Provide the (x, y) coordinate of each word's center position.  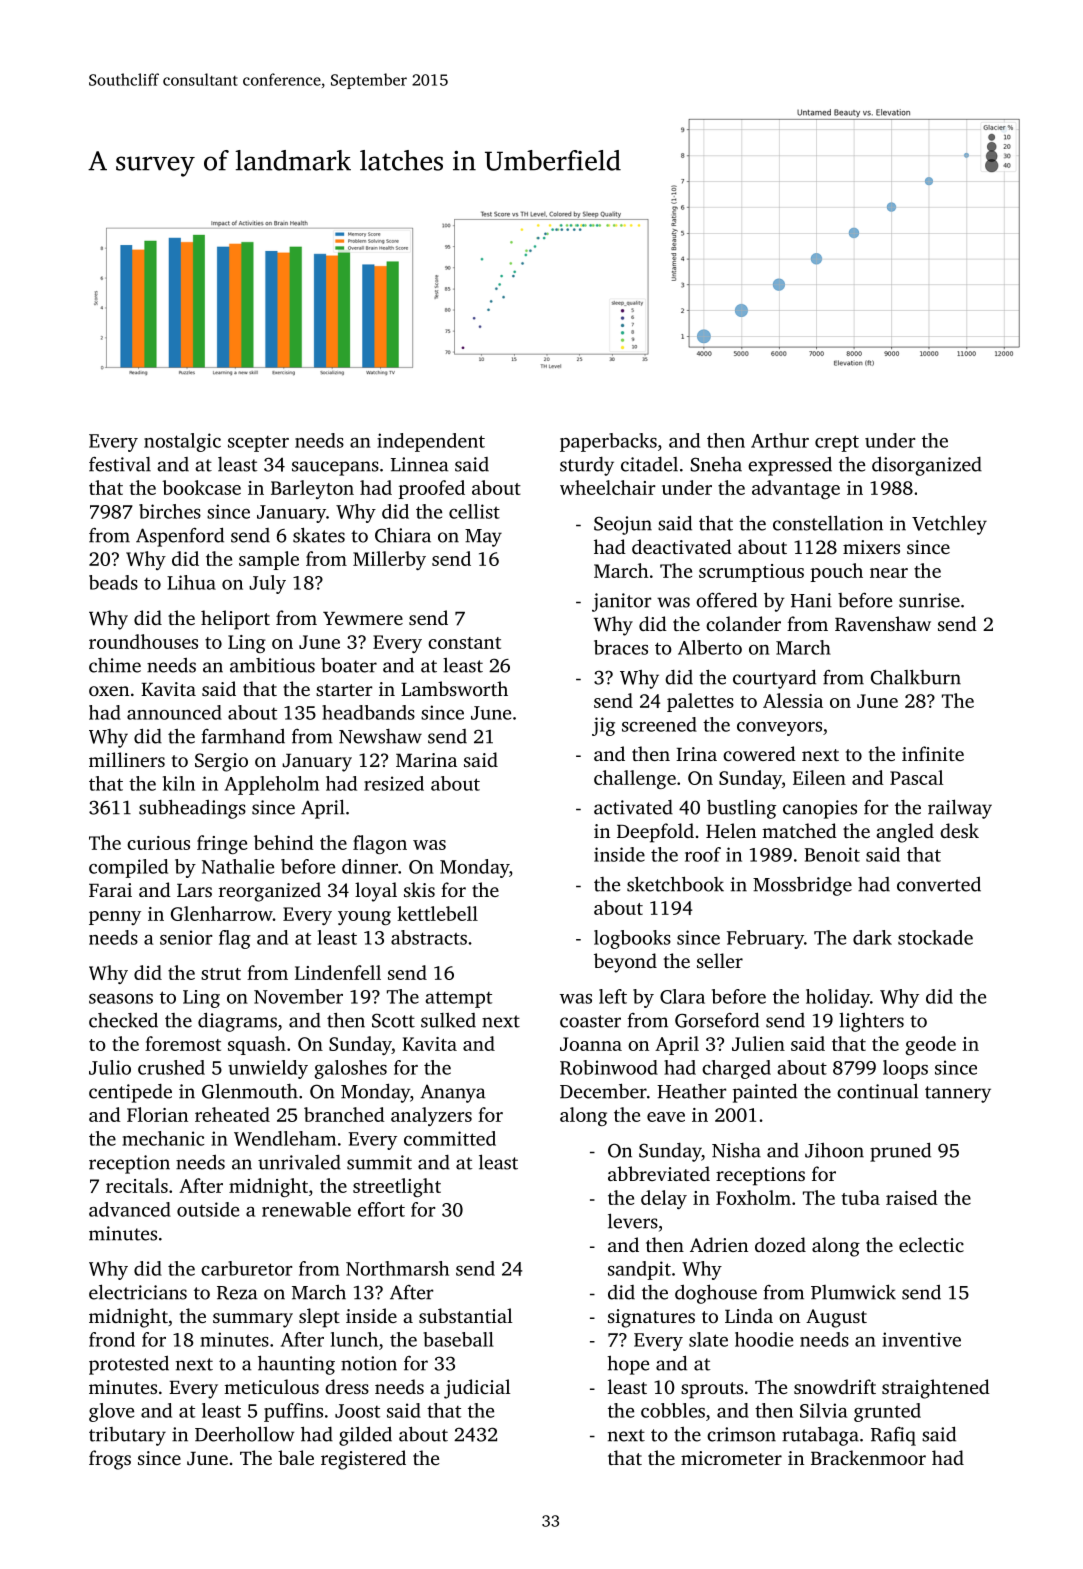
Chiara (403, 535)
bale (296, 1457)
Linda (749, 1315)
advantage (796, 489)
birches (170, 511)
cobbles (673, 1410)
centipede (130, 1093)
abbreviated (659, 1173)
